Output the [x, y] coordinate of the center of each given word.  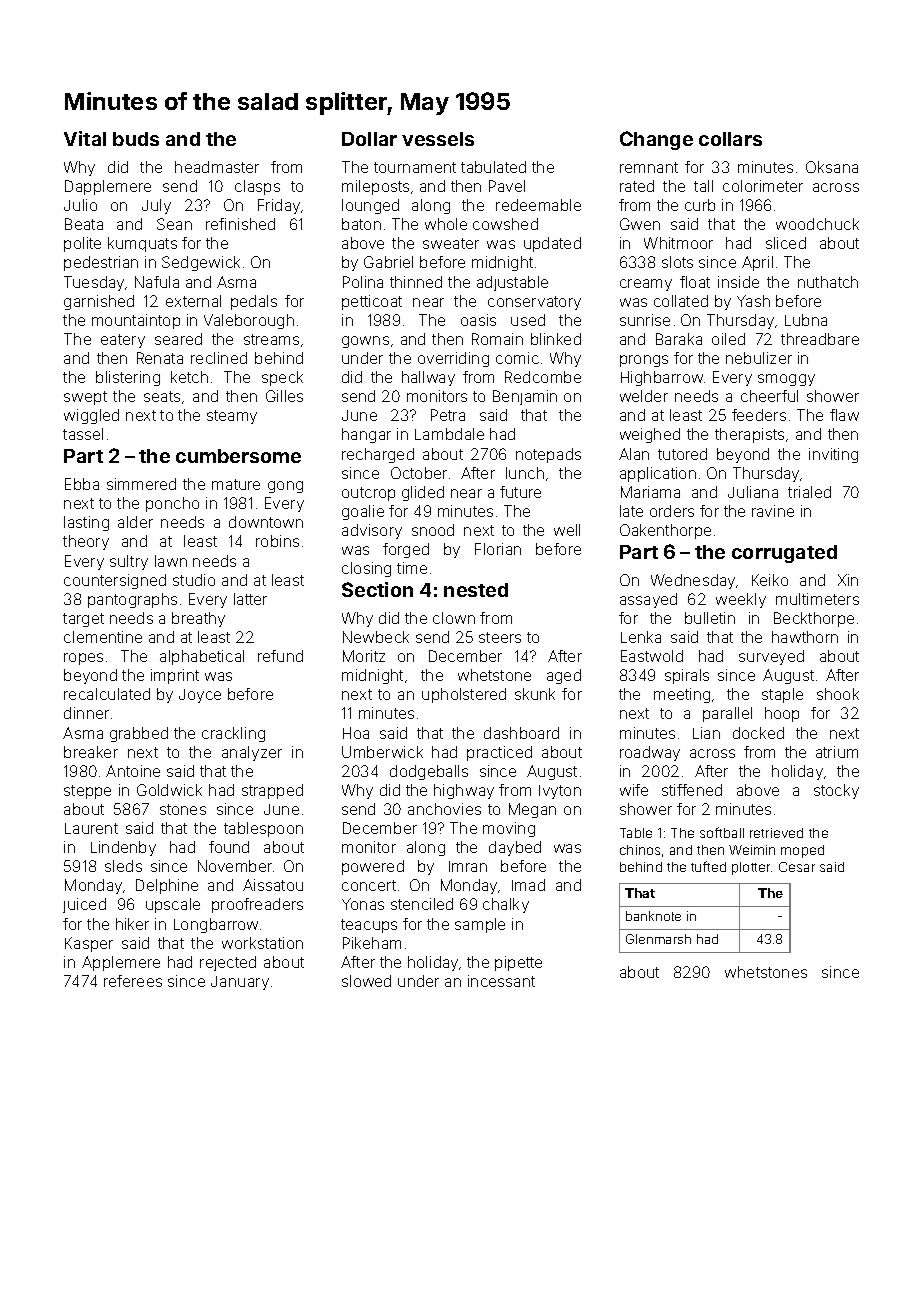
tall [703, 186]
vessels [438, 139]
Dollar [369, 139]
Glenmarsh [658, 939]
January [240, 983]
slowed [366, 981]
